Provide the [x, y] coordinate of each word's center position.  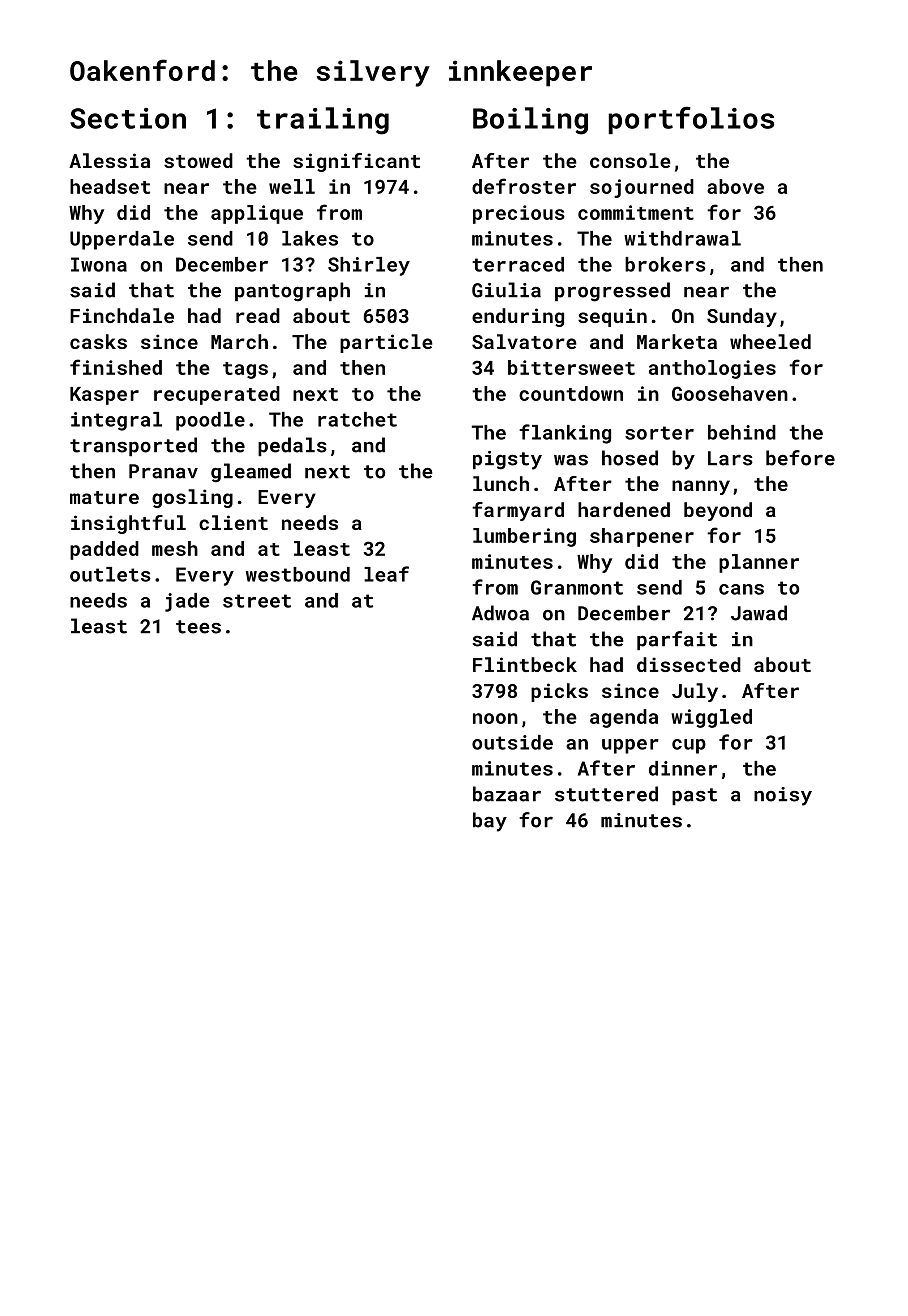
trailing [323, 121]
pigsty [507, 460]
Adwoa [500, 613]
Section [128, 118]
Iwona [99, 264]
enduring [518, 317]
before [800, 458]
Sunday [742, 317]
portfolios [691, 120]
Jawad [759, 613]
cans [741, 589]
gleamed [251, 473]
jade [187, 602]
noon [495, 718]
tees [198, 627]
